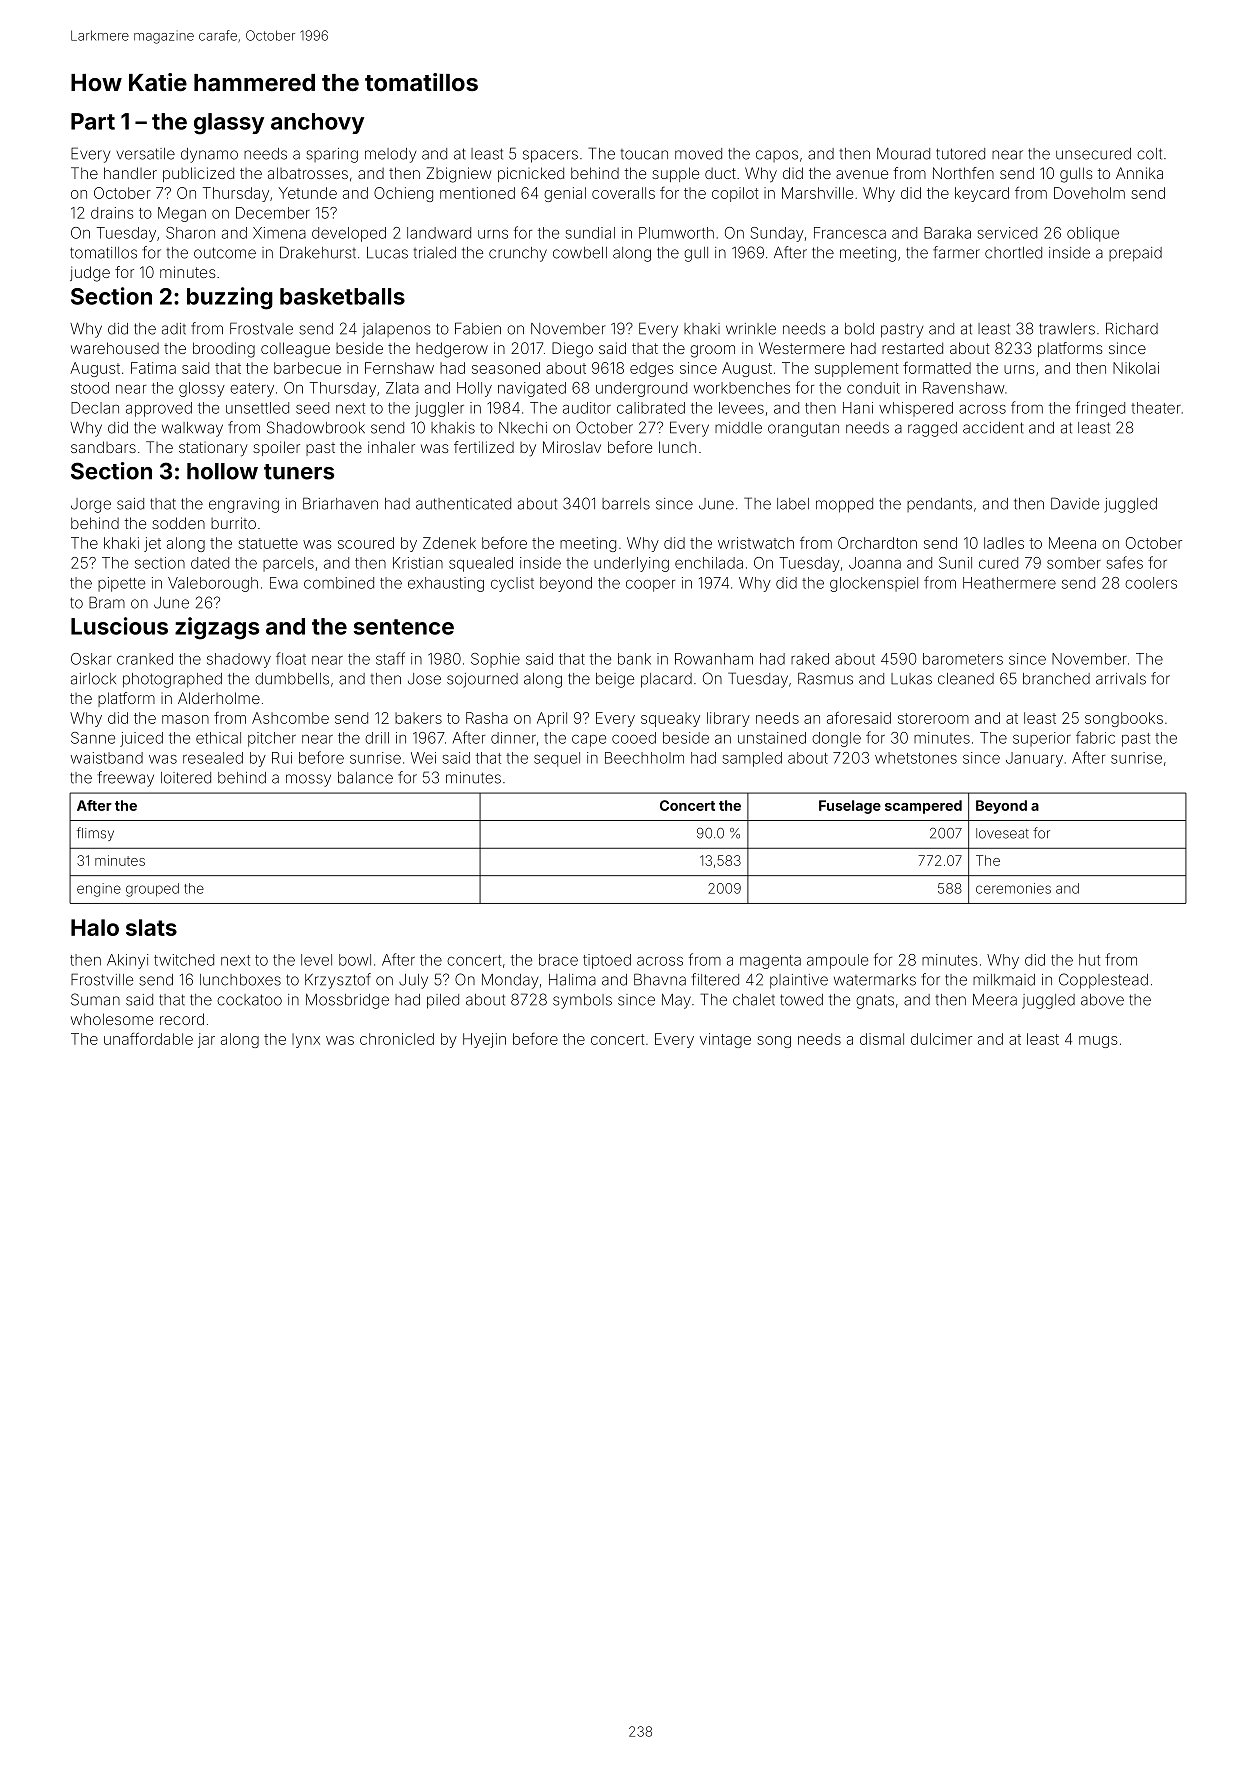 This screenshot has width=1256, height=1776. What do you see at coordinates (802, 348) in the screenshot?
I see `Westermere` at bounding box center [802, 348].
